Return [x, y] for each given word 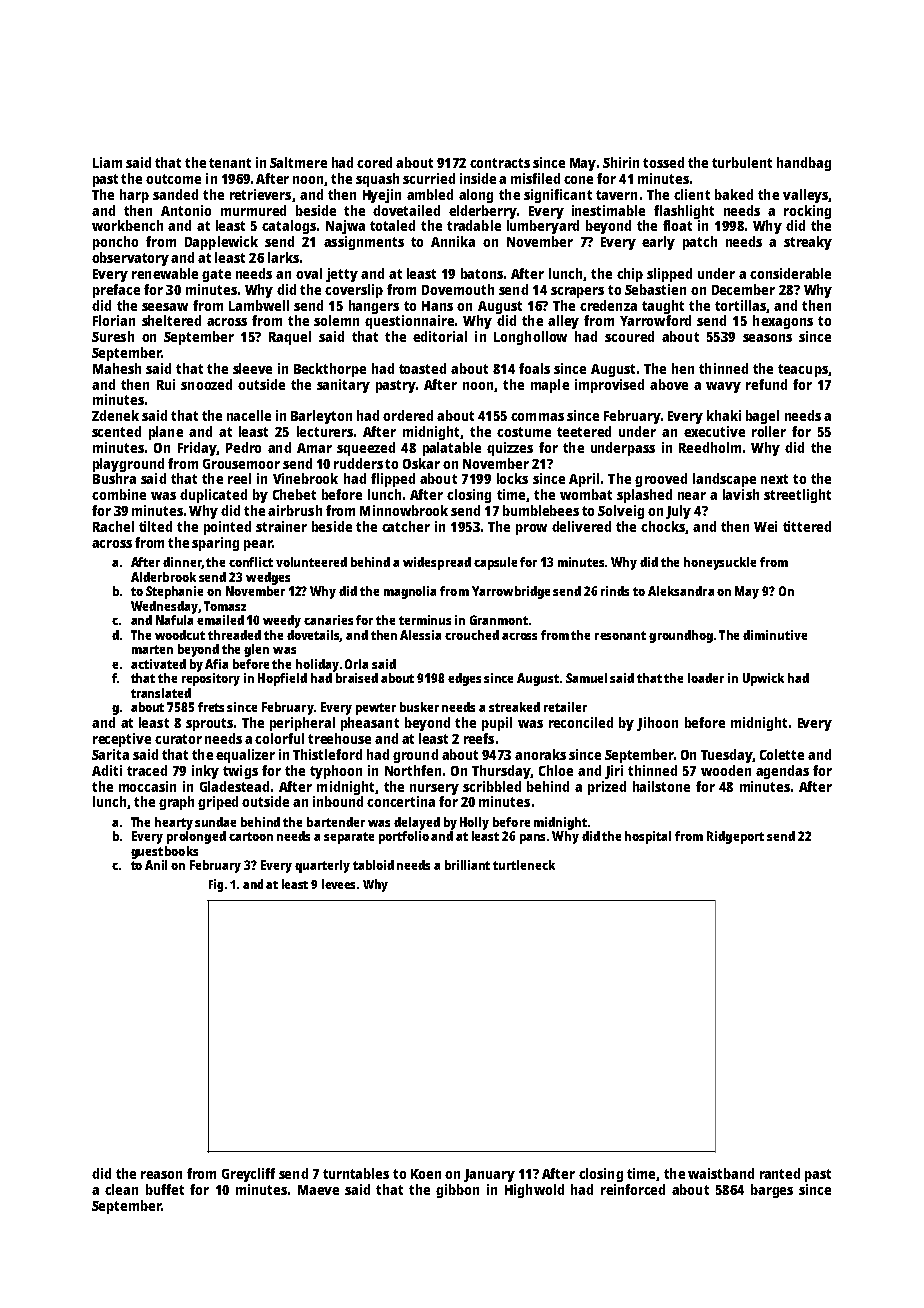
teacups [803, 370]
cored [374, 162]
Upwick [763, 679]
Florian [114, 320]
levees [338, 884]
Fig [216, 885]
